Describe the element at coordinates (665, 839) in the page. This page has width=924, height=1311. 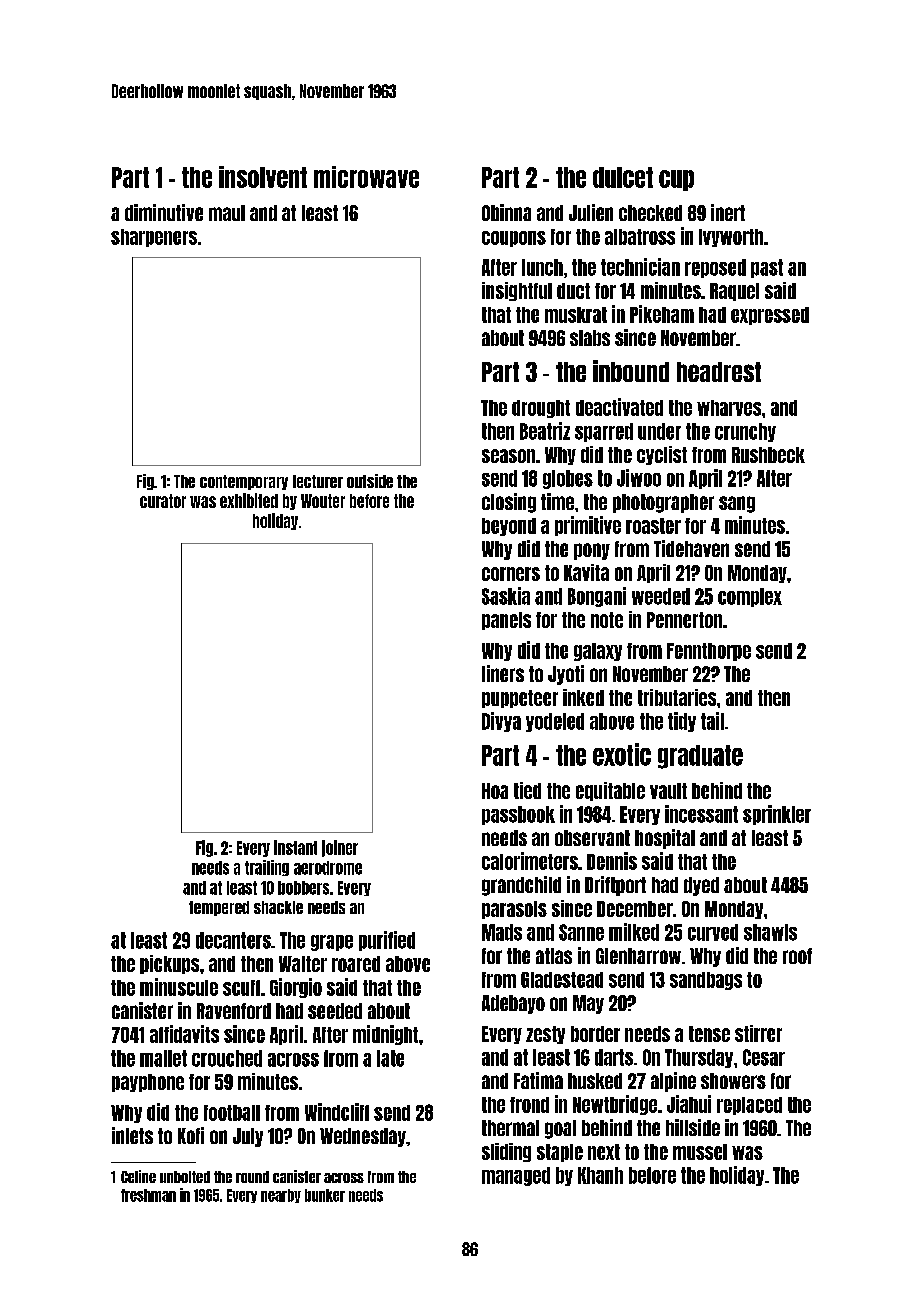
I see `hospital` at that location.
